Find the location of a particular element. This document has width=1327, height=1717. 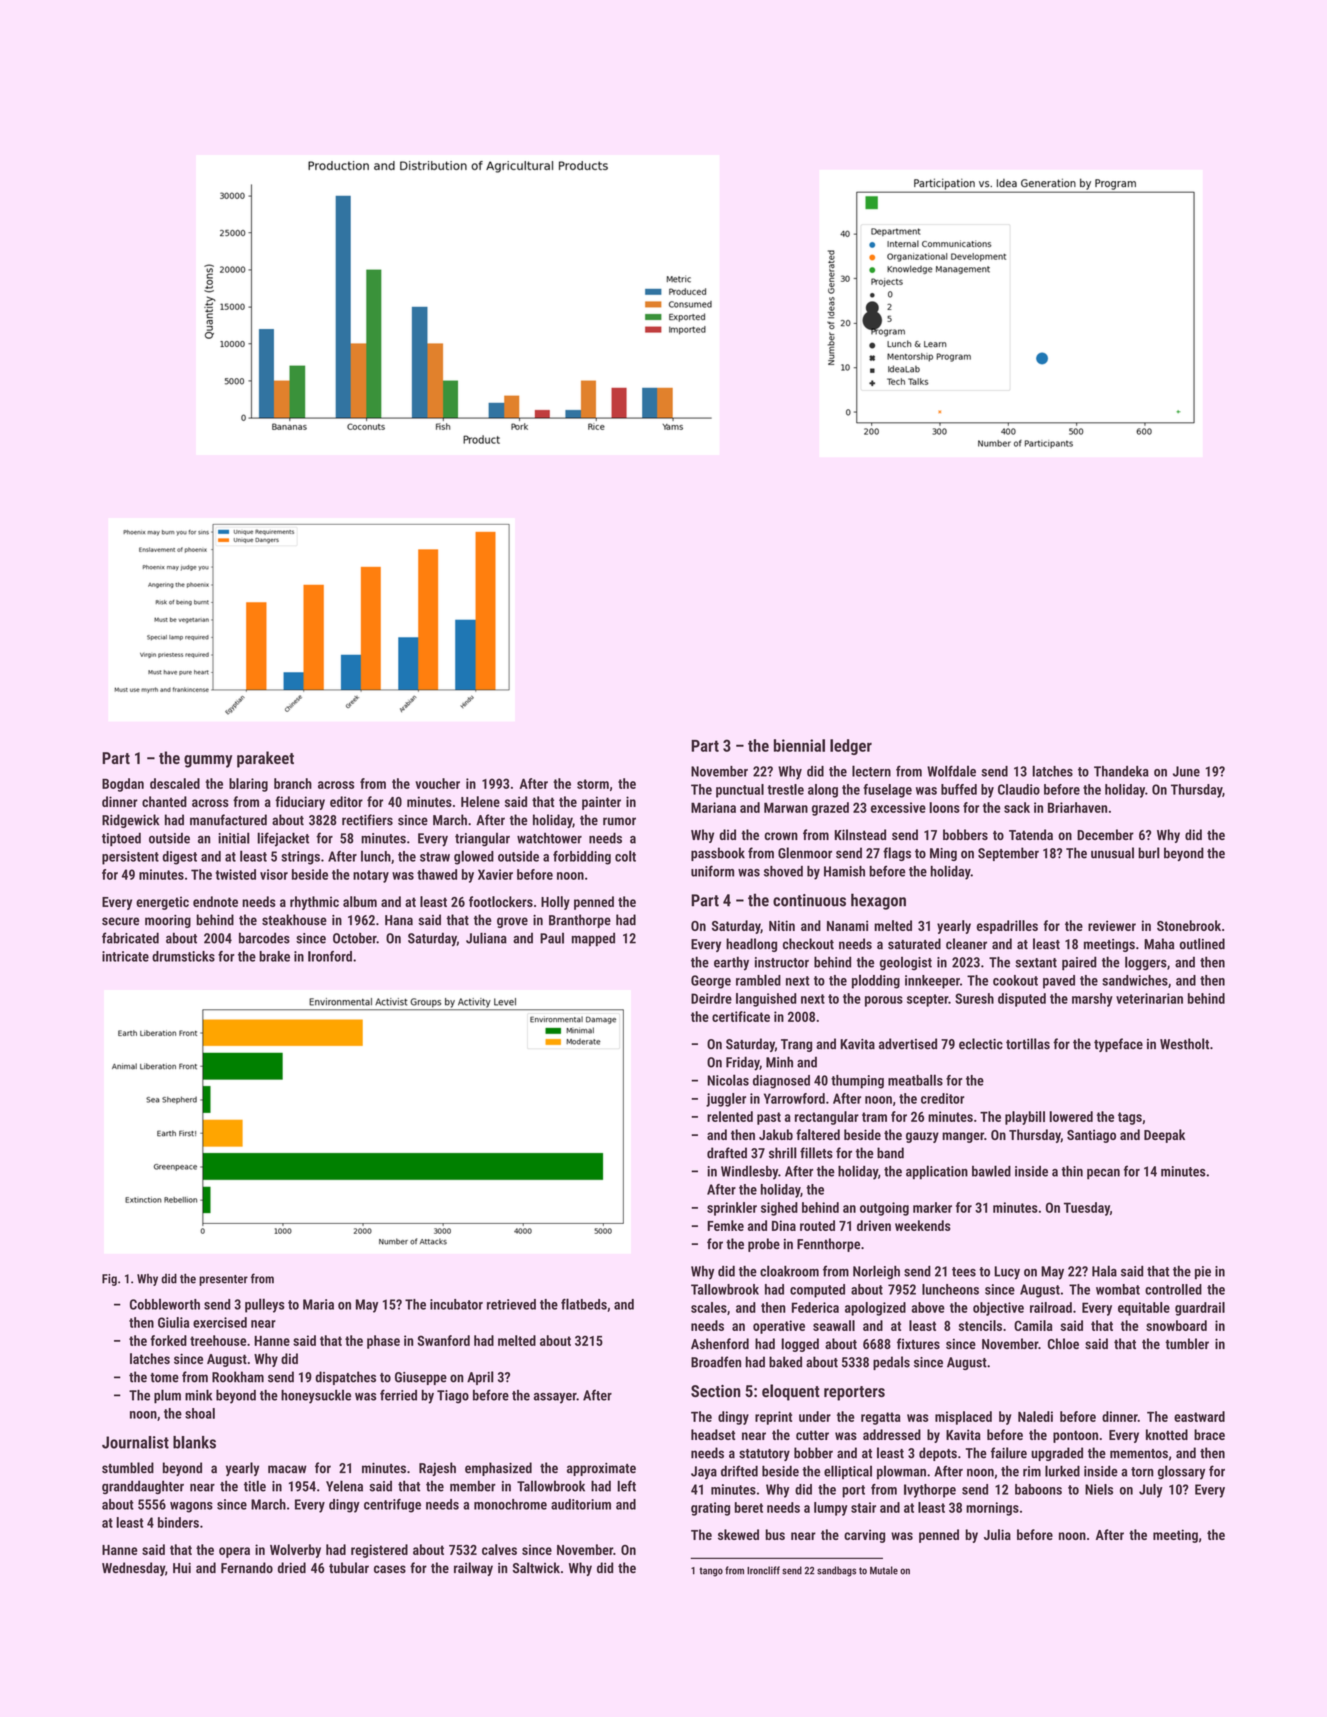

presenter is located at coordinates (223, 1280).
